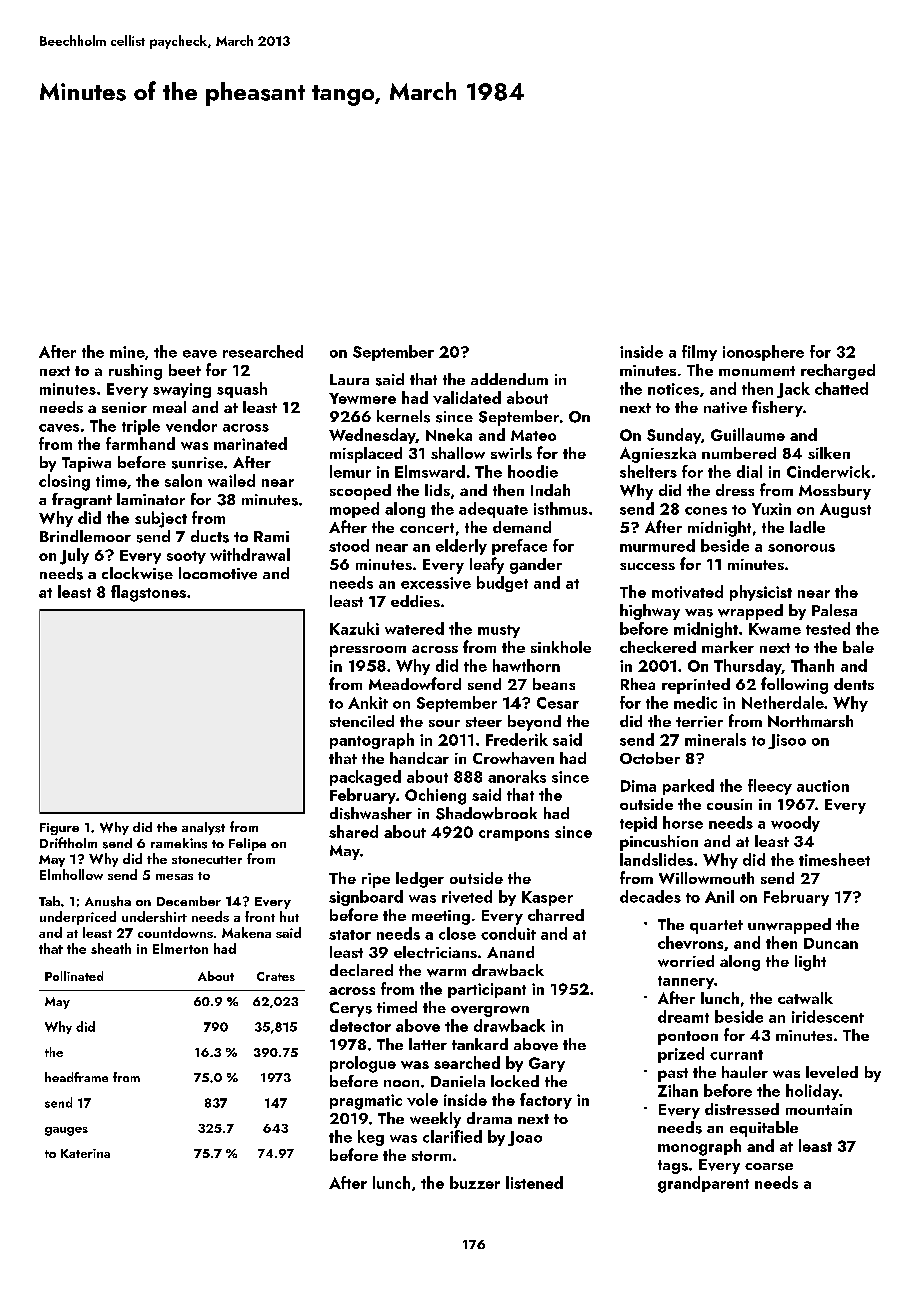 Image resolution: width=924 pixels, height=1308 pixels. Describe the element at coordinates (638, 786) in the screenshot. I see `Dima` at that location.
